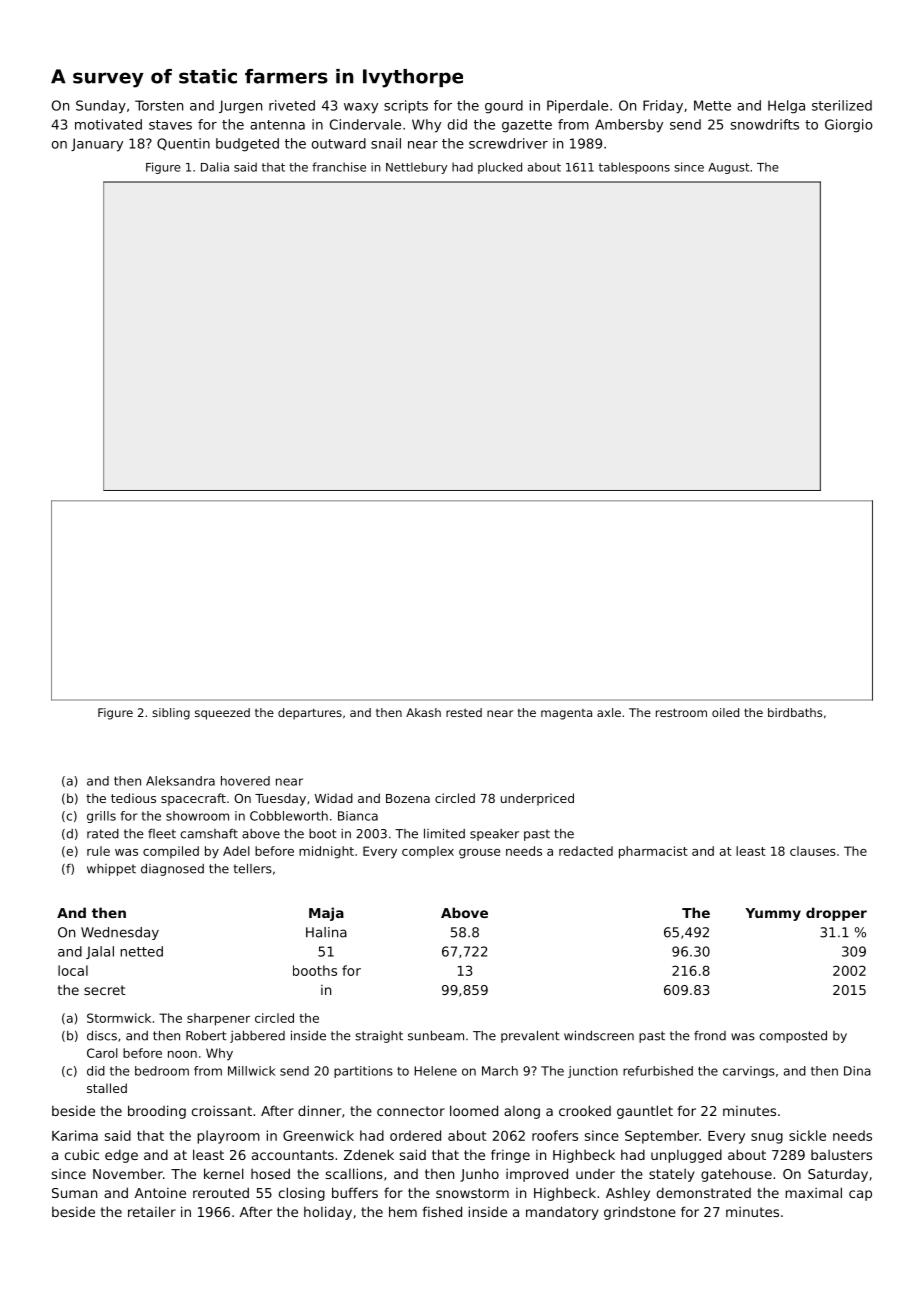  I want to click on rested, so click(464, 712).
